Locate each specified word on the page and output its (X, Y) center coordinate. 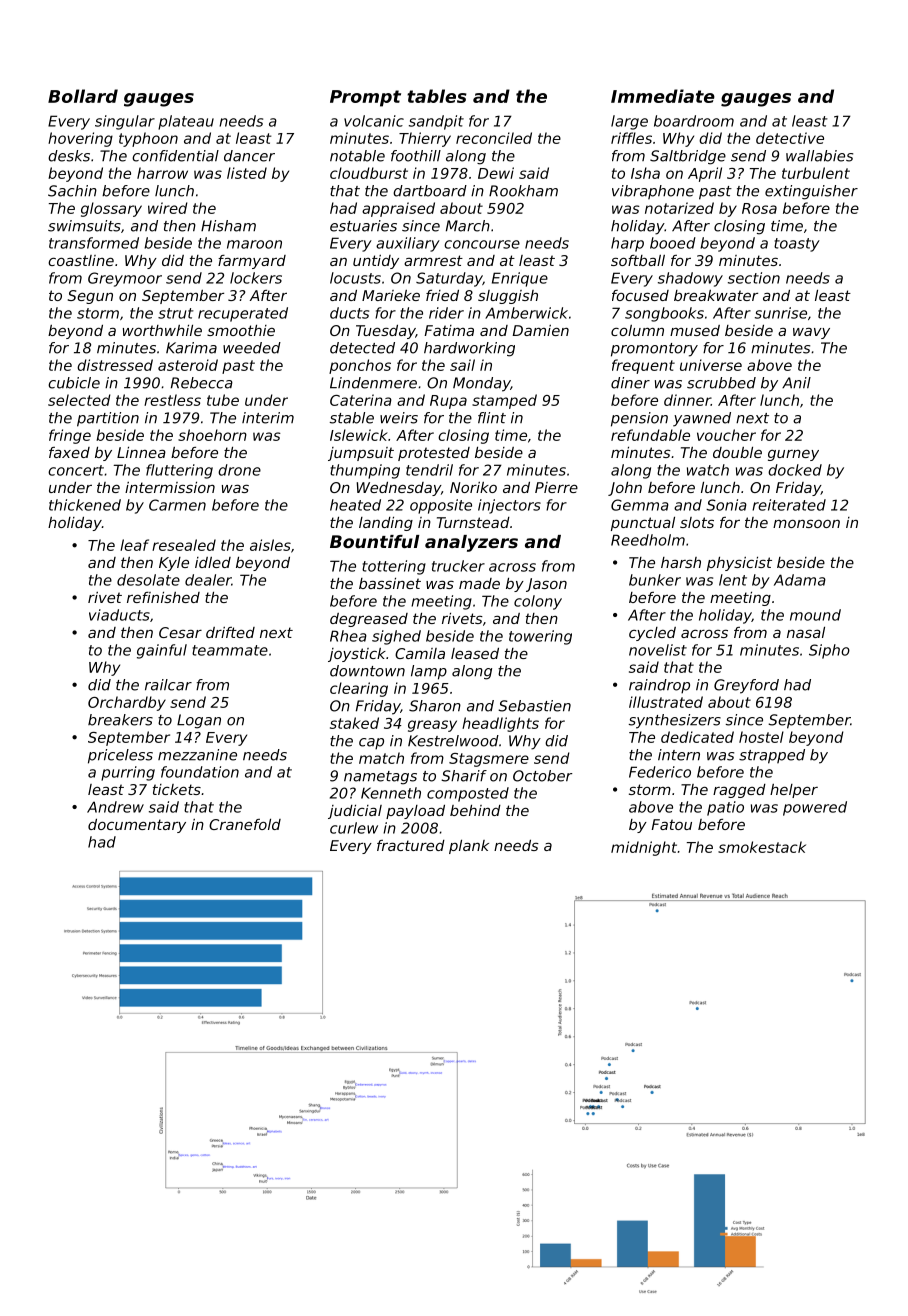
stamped (504, 401)
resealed (184, 545)
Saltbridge (688, 157)
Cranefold (245, 824)
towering (540, 637)
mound (815, 615)
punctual (643, 524)
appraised (398, 209)
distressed (115, 365)
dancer (249, 156)
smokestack (762, 847)
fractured (411, 845)
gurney (793, 455)
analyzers (471, 543)
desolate (148, 580)
